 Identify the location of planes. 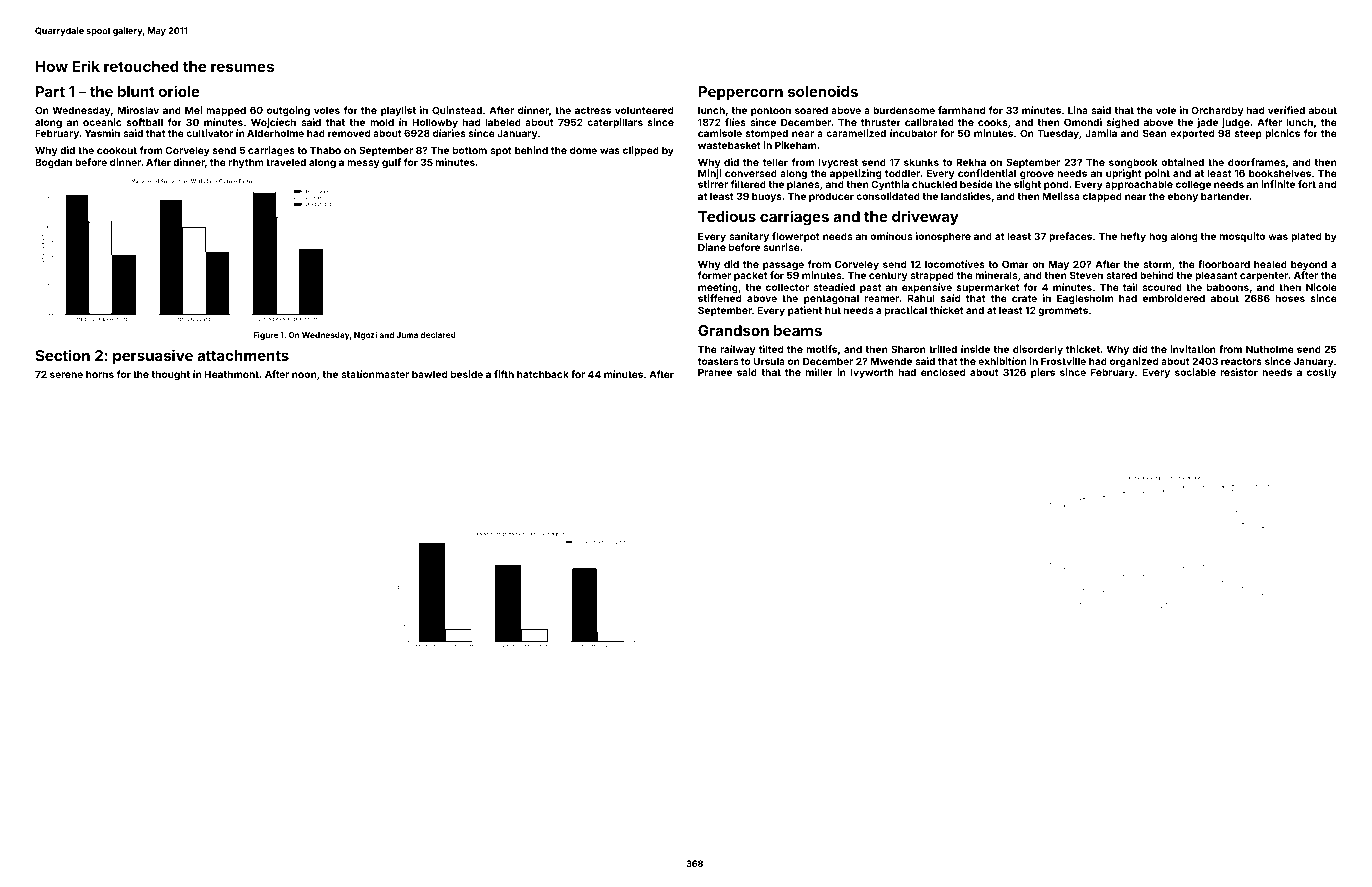
(803, 185).
